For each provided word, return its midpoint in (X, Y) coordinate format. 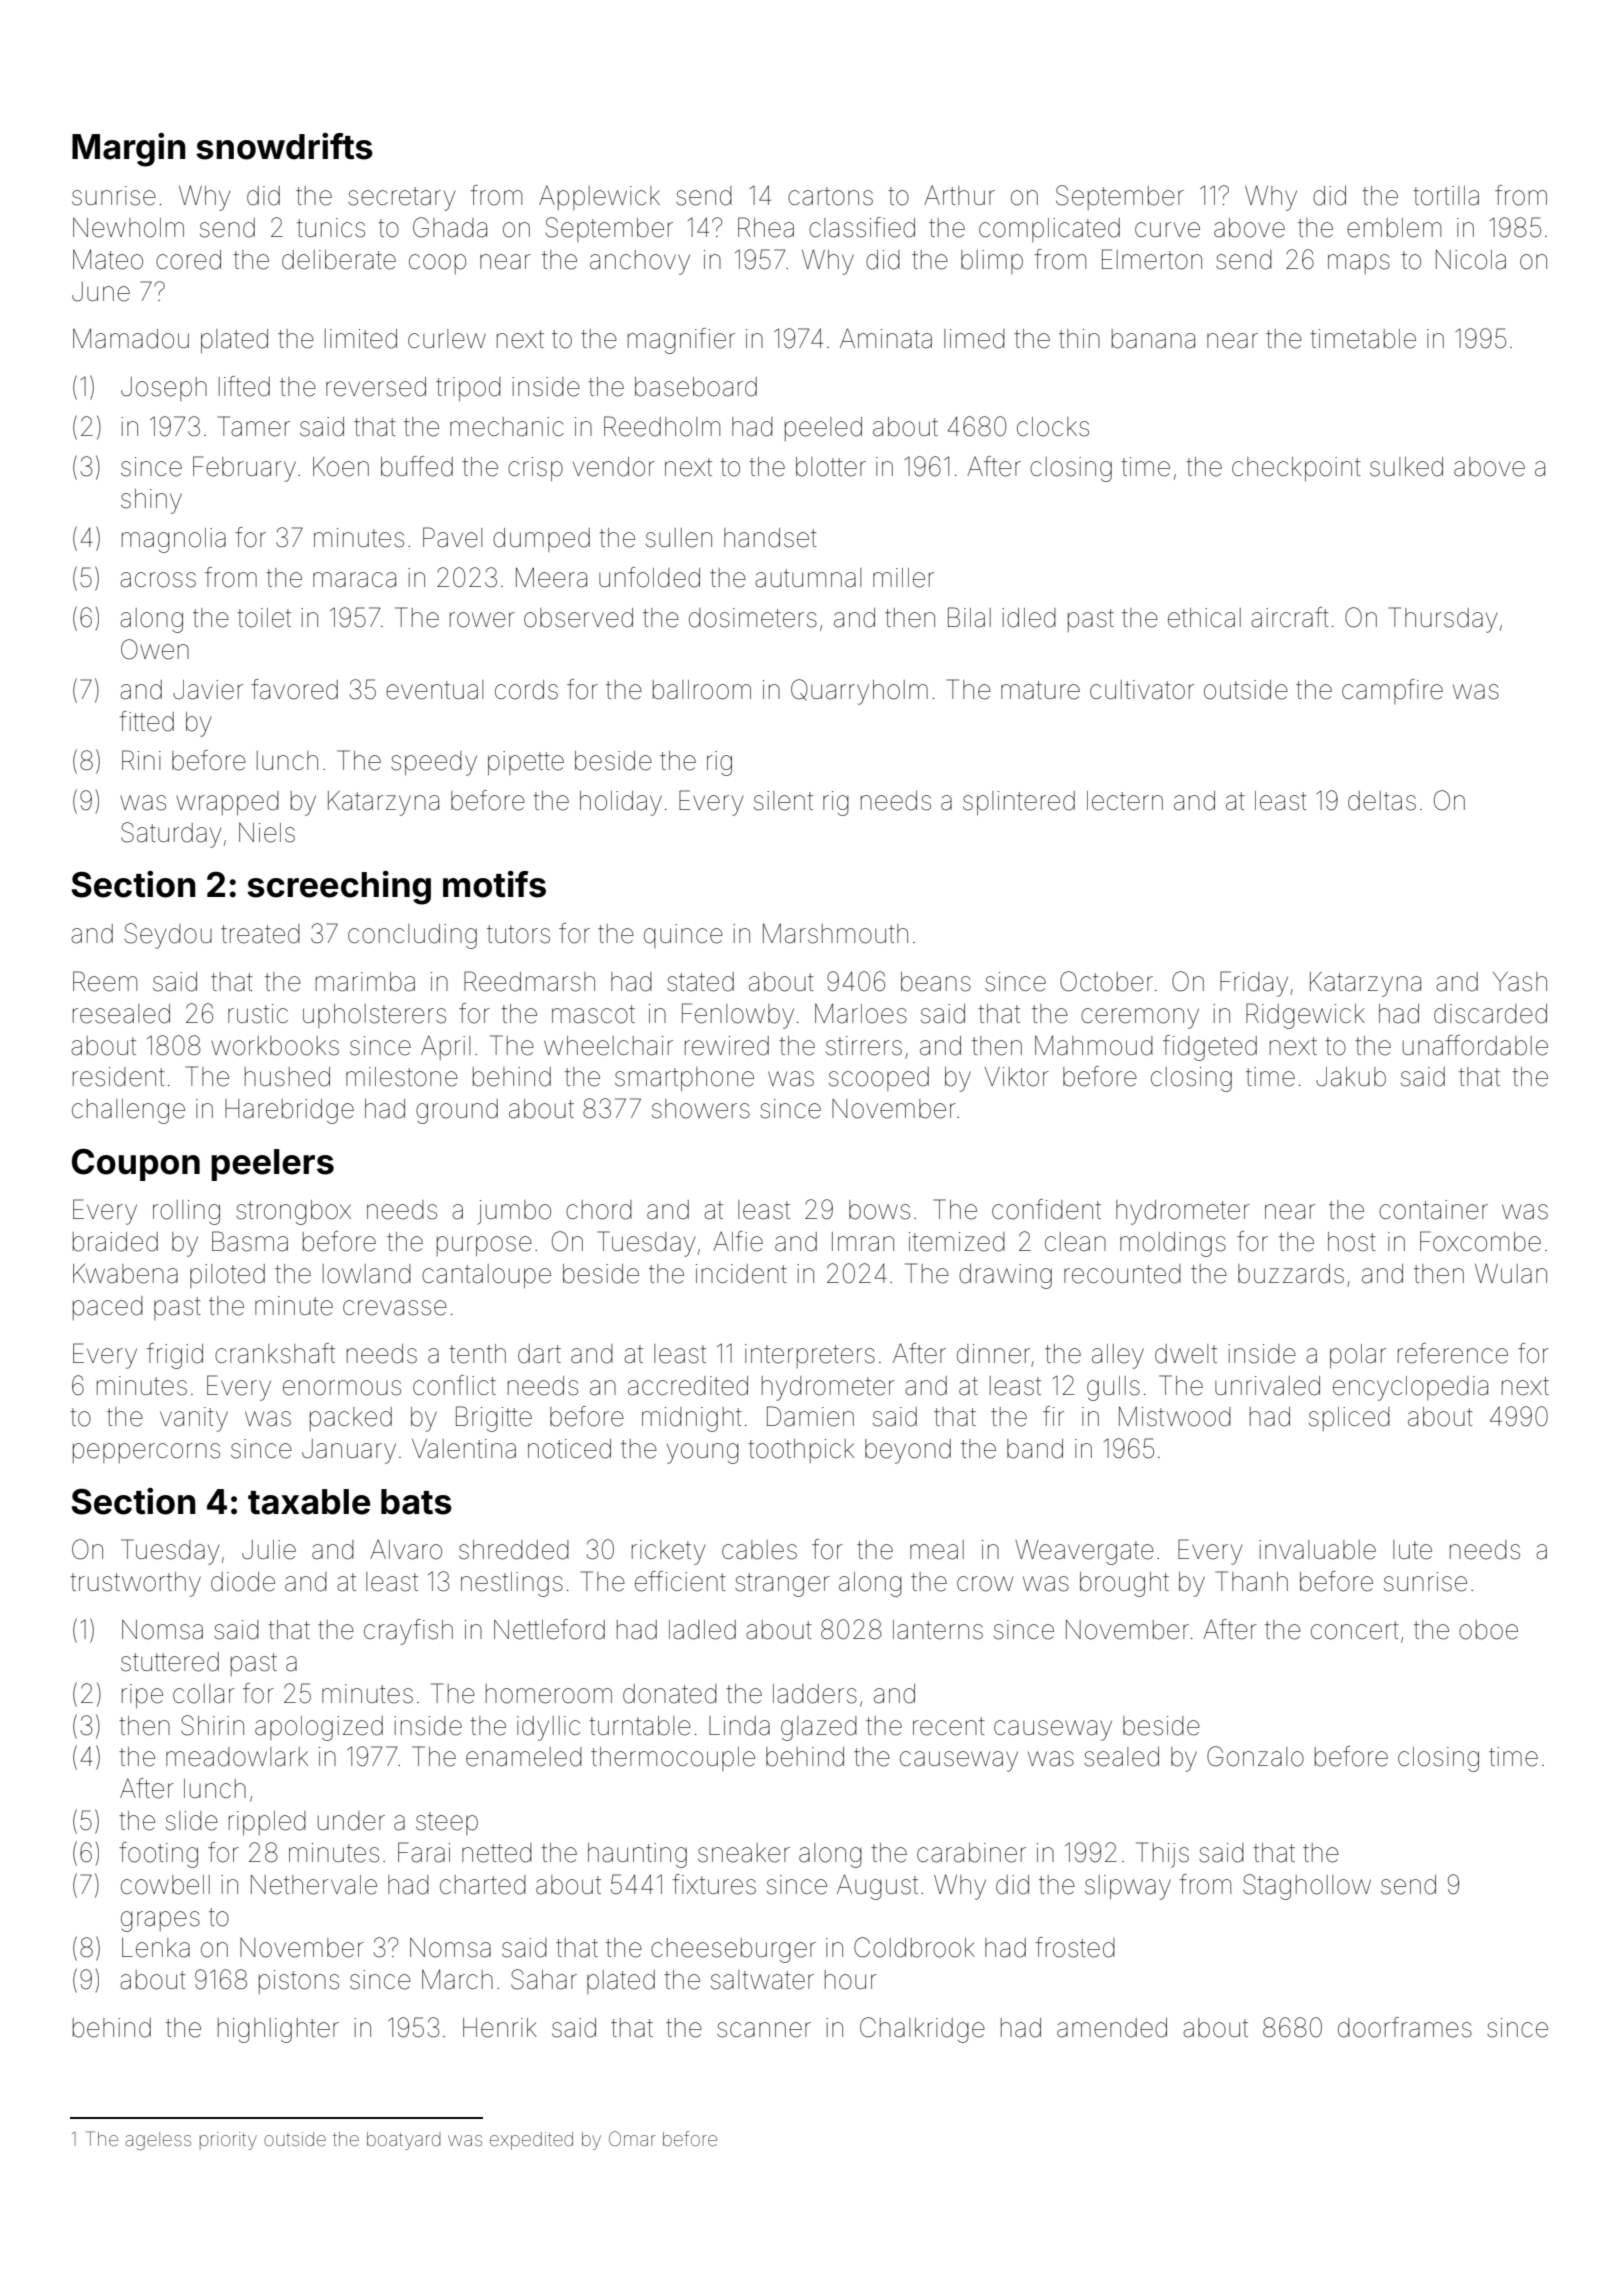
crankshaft (275, 1353)
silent (783, 801)
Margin (129, 150)
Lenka (156, 1948)
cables (759, 1550)
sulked (1406, 467)
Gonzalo (1255, 1756)
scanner (764, 2030)
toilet (264, 618)
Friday (1254, 984)
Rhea (766, 227)
